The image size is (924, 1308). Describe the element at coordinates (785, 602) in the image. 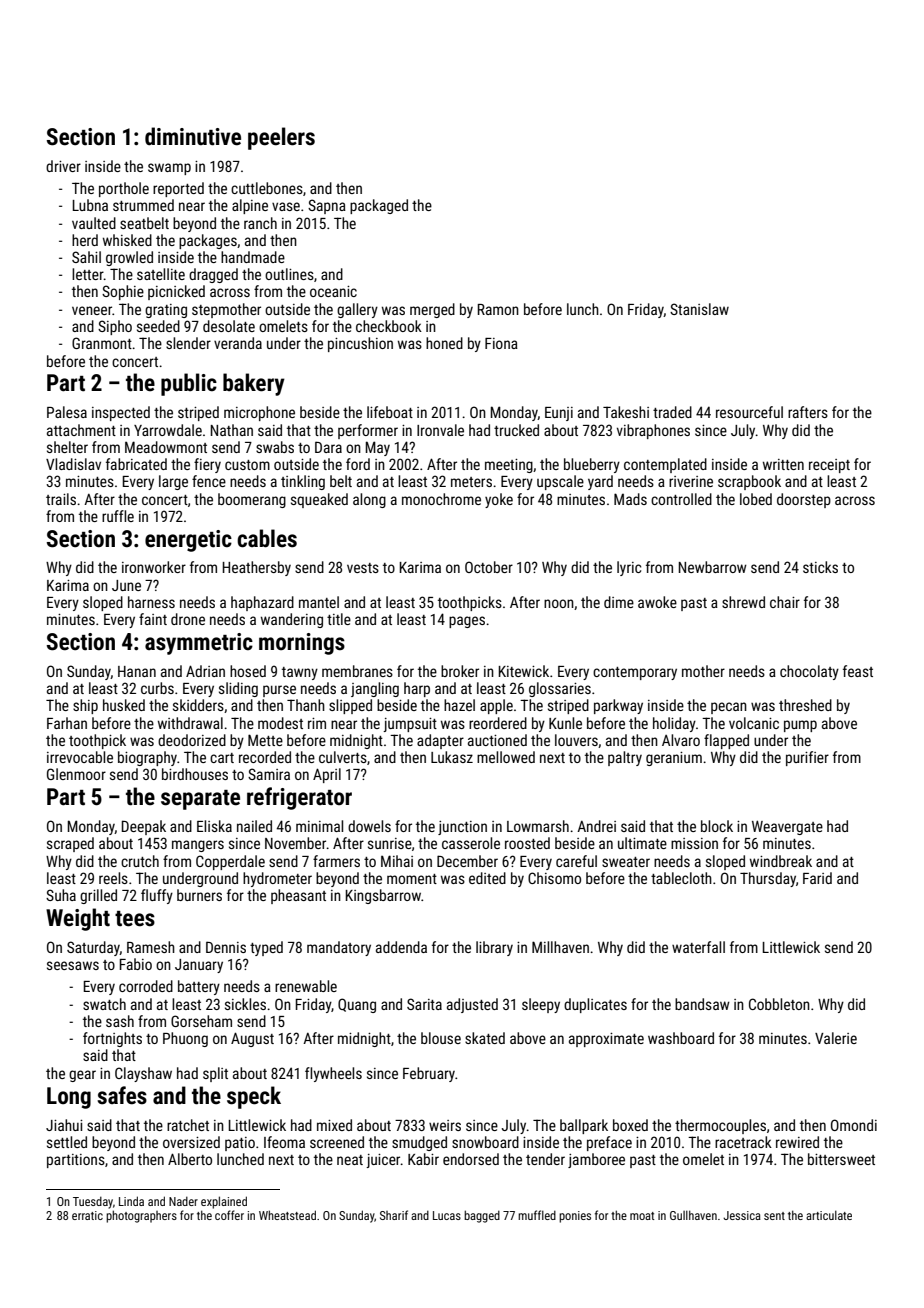

I see `chair` at that location.
